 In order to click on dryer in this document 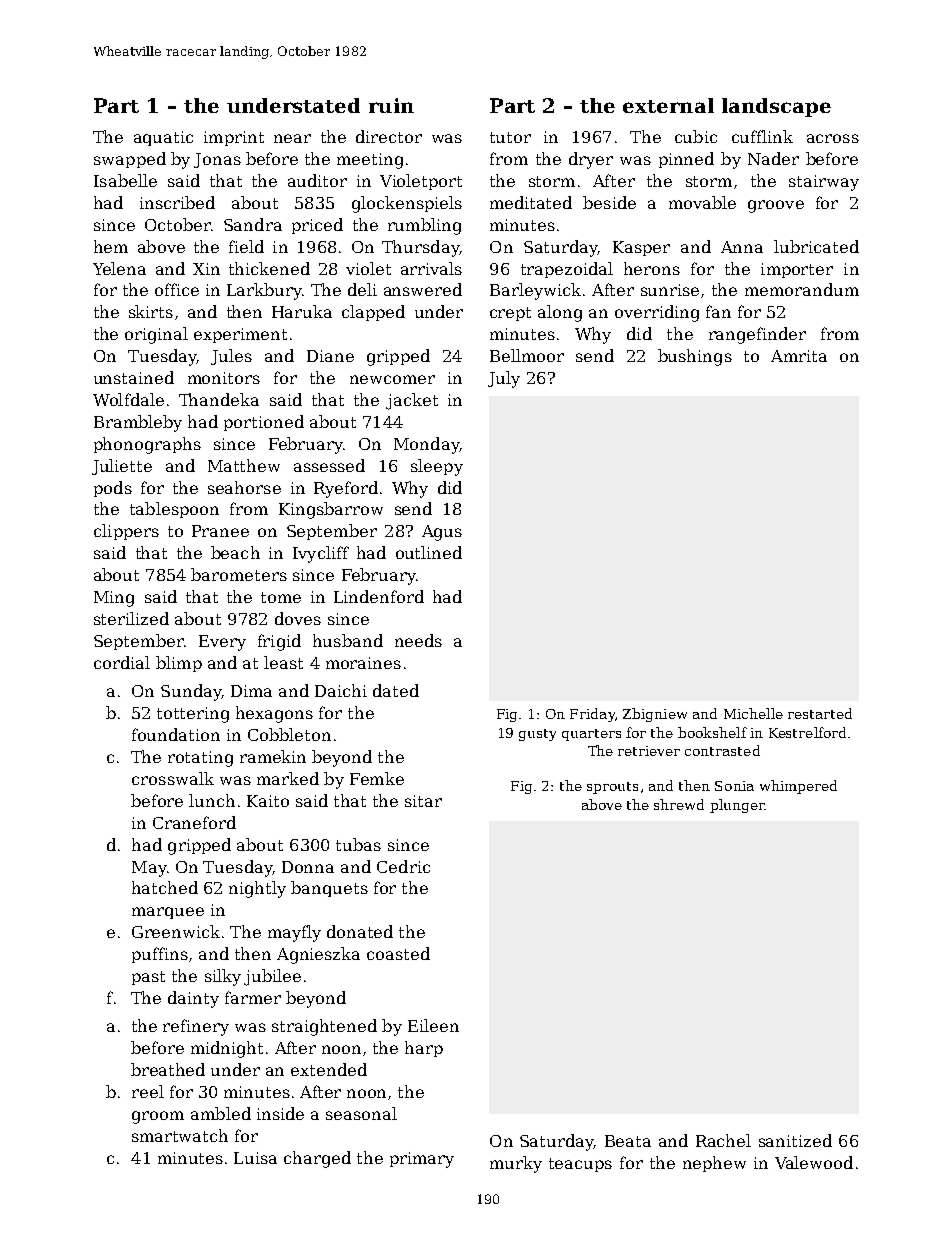, I will do `click(591, 160)`.
